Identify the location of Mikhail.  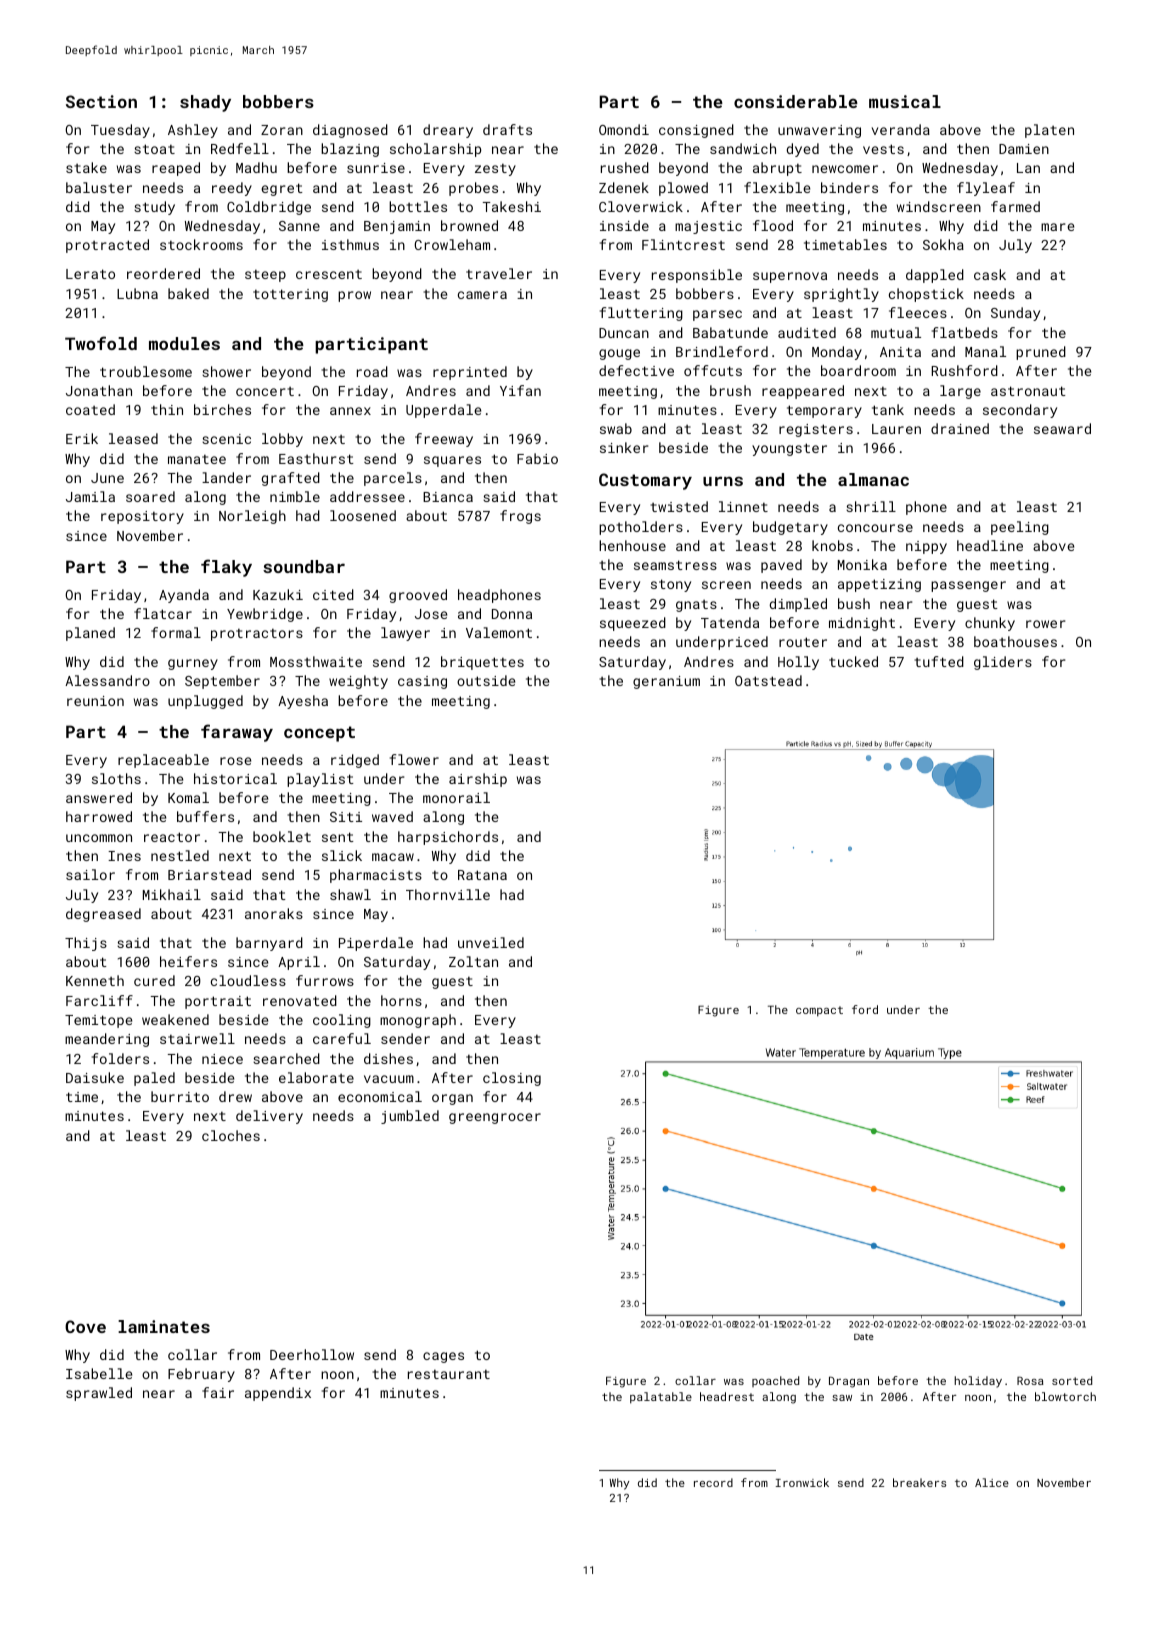
(172, 894).
